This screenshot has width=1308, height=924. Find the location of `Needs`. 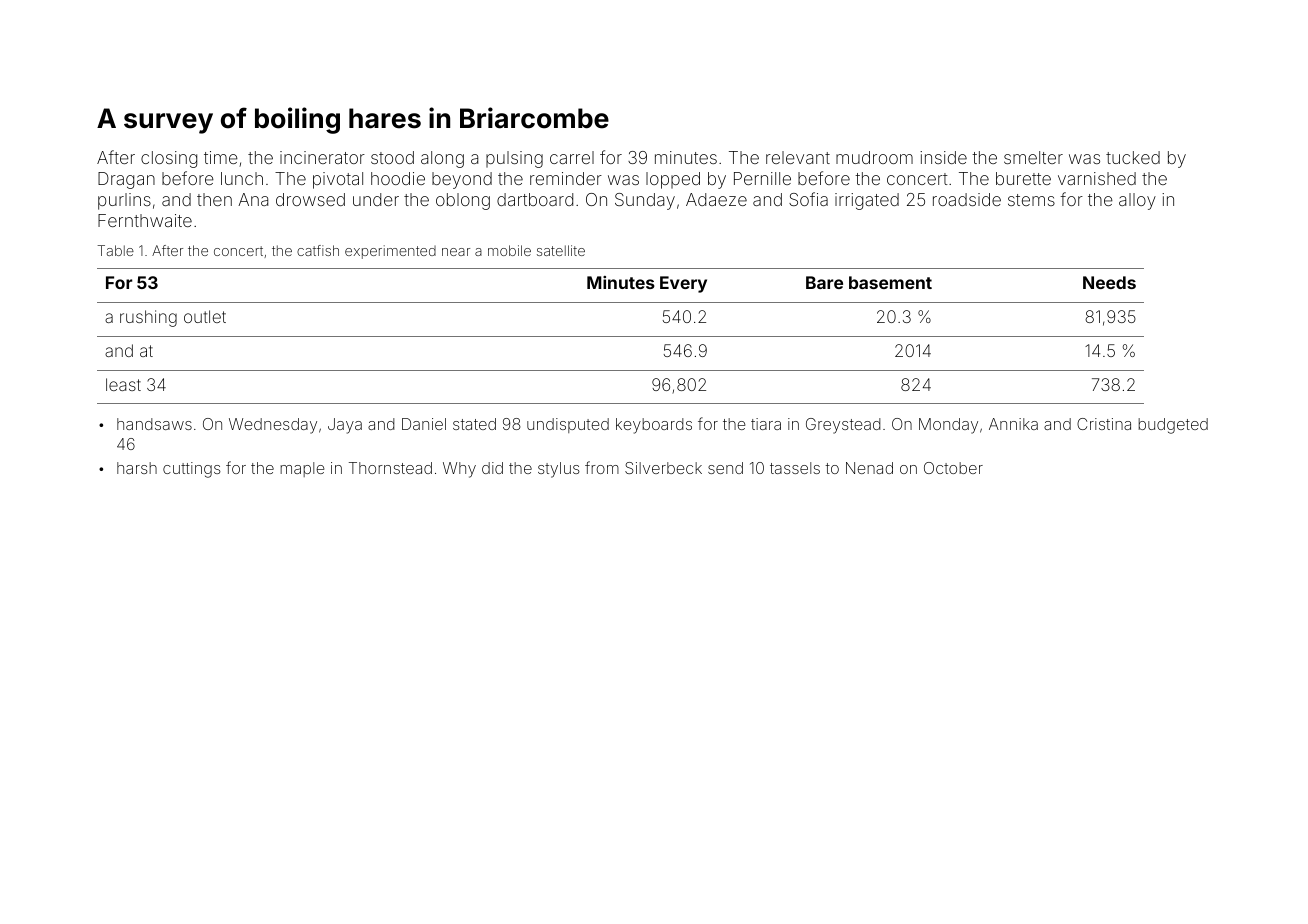

Needs is located at coordinates (1109, 282).
